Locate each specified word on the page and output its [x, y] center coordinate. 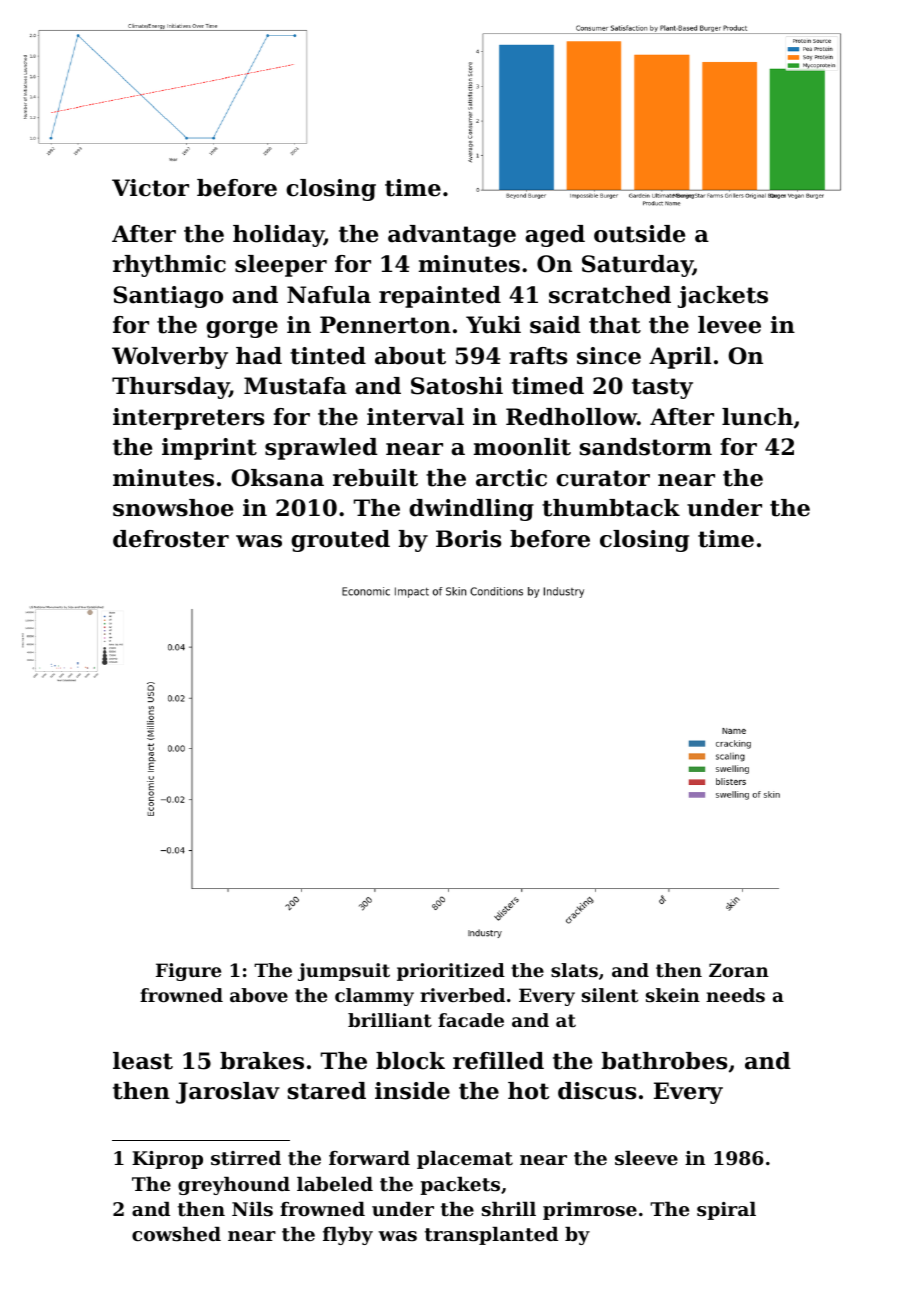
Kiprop [167, 1160]
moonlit [522, 447]
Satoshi [457, 386]
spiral [726, 1211]
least [143, 1061]
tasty [662, 388]
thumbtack [611, 508]
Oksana [277, 478]
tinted [328, 356]
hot [528, 1091]
